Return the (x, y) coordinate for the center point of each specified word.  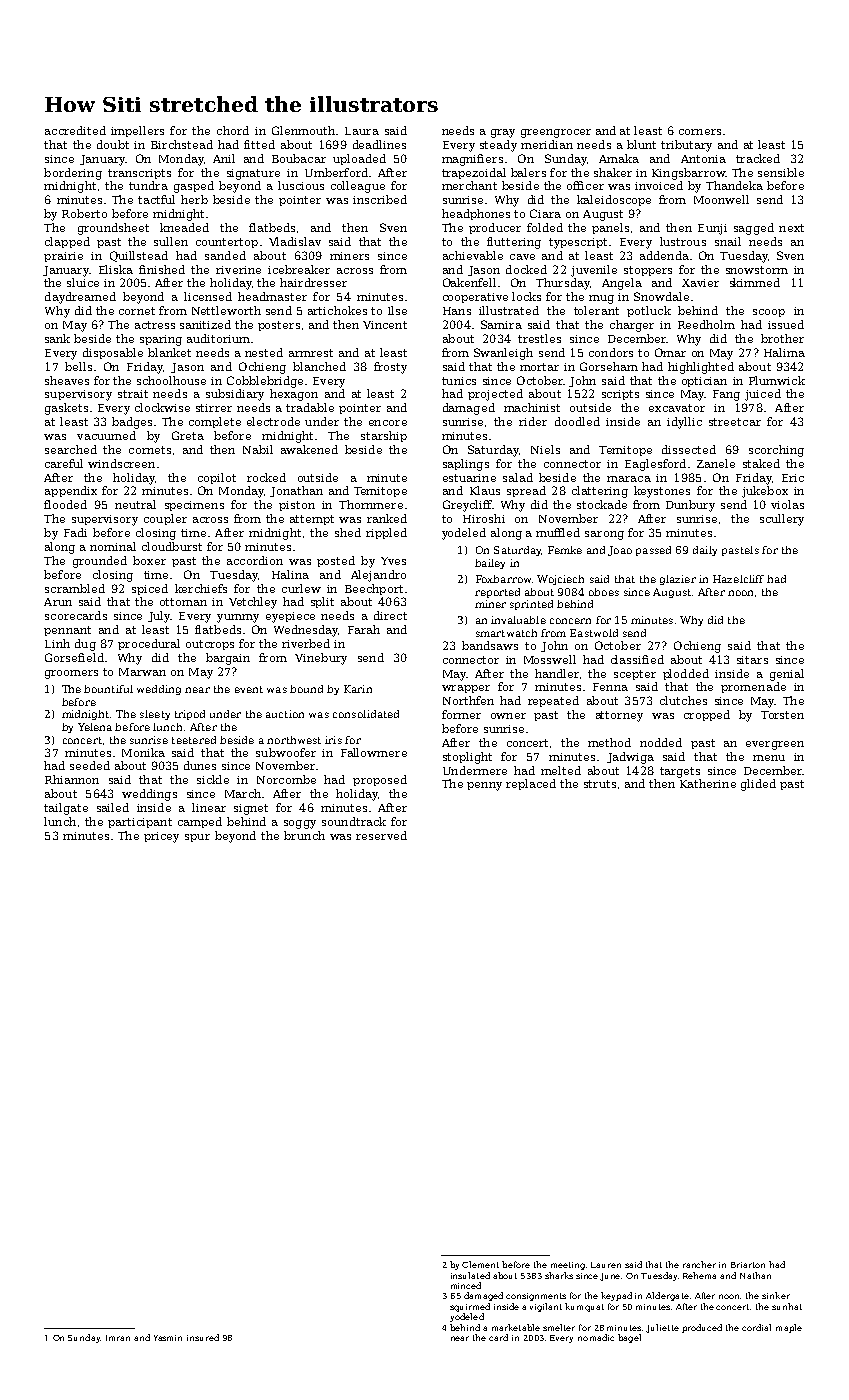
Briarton (748, 1265)
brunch (304, 835)
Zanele (716, 463)
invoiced (659, 185)
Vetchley (253, 603)
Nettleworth (226, 310)
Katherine (708, 783)
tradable (310, 407)
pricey (161, 837)
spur (197, 838)
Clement (480, 1264)
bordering (73, 174)
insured (203, 1337)
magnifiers (472, 160)
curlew (301, 588)
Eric (793, 478)
